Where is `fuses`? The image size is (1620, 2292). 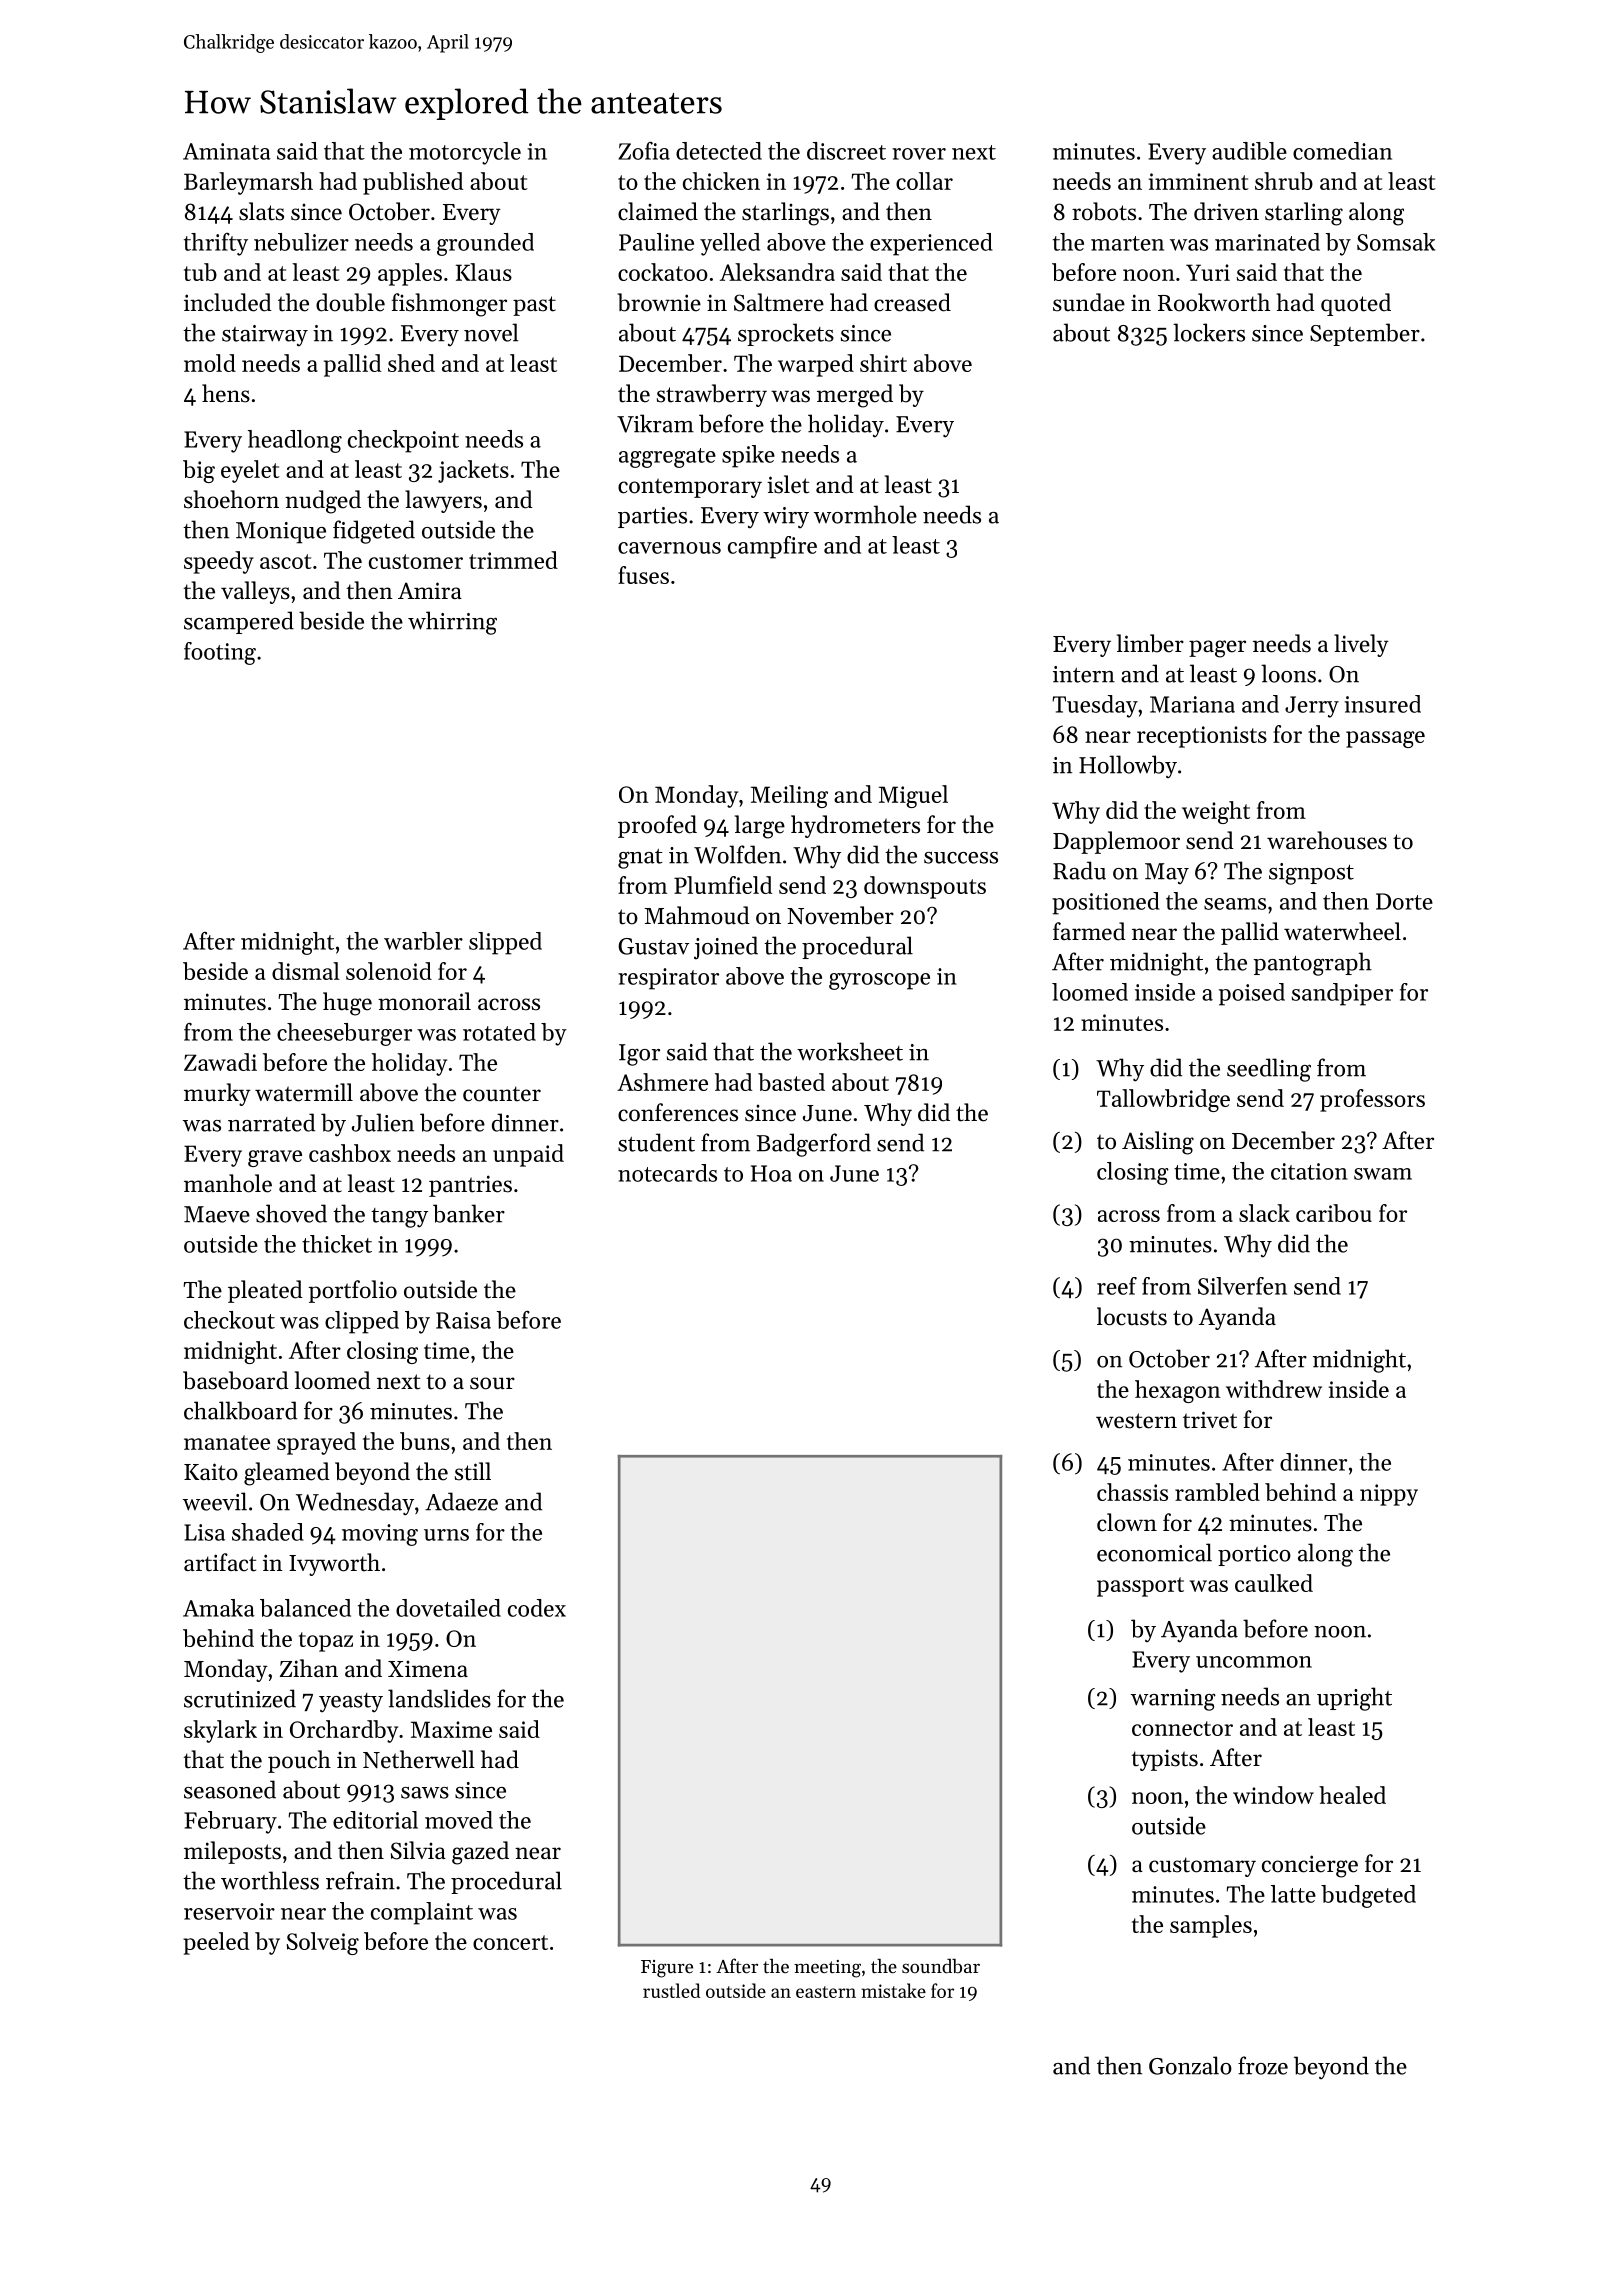
fuses is located at coordinates (643, 575).
